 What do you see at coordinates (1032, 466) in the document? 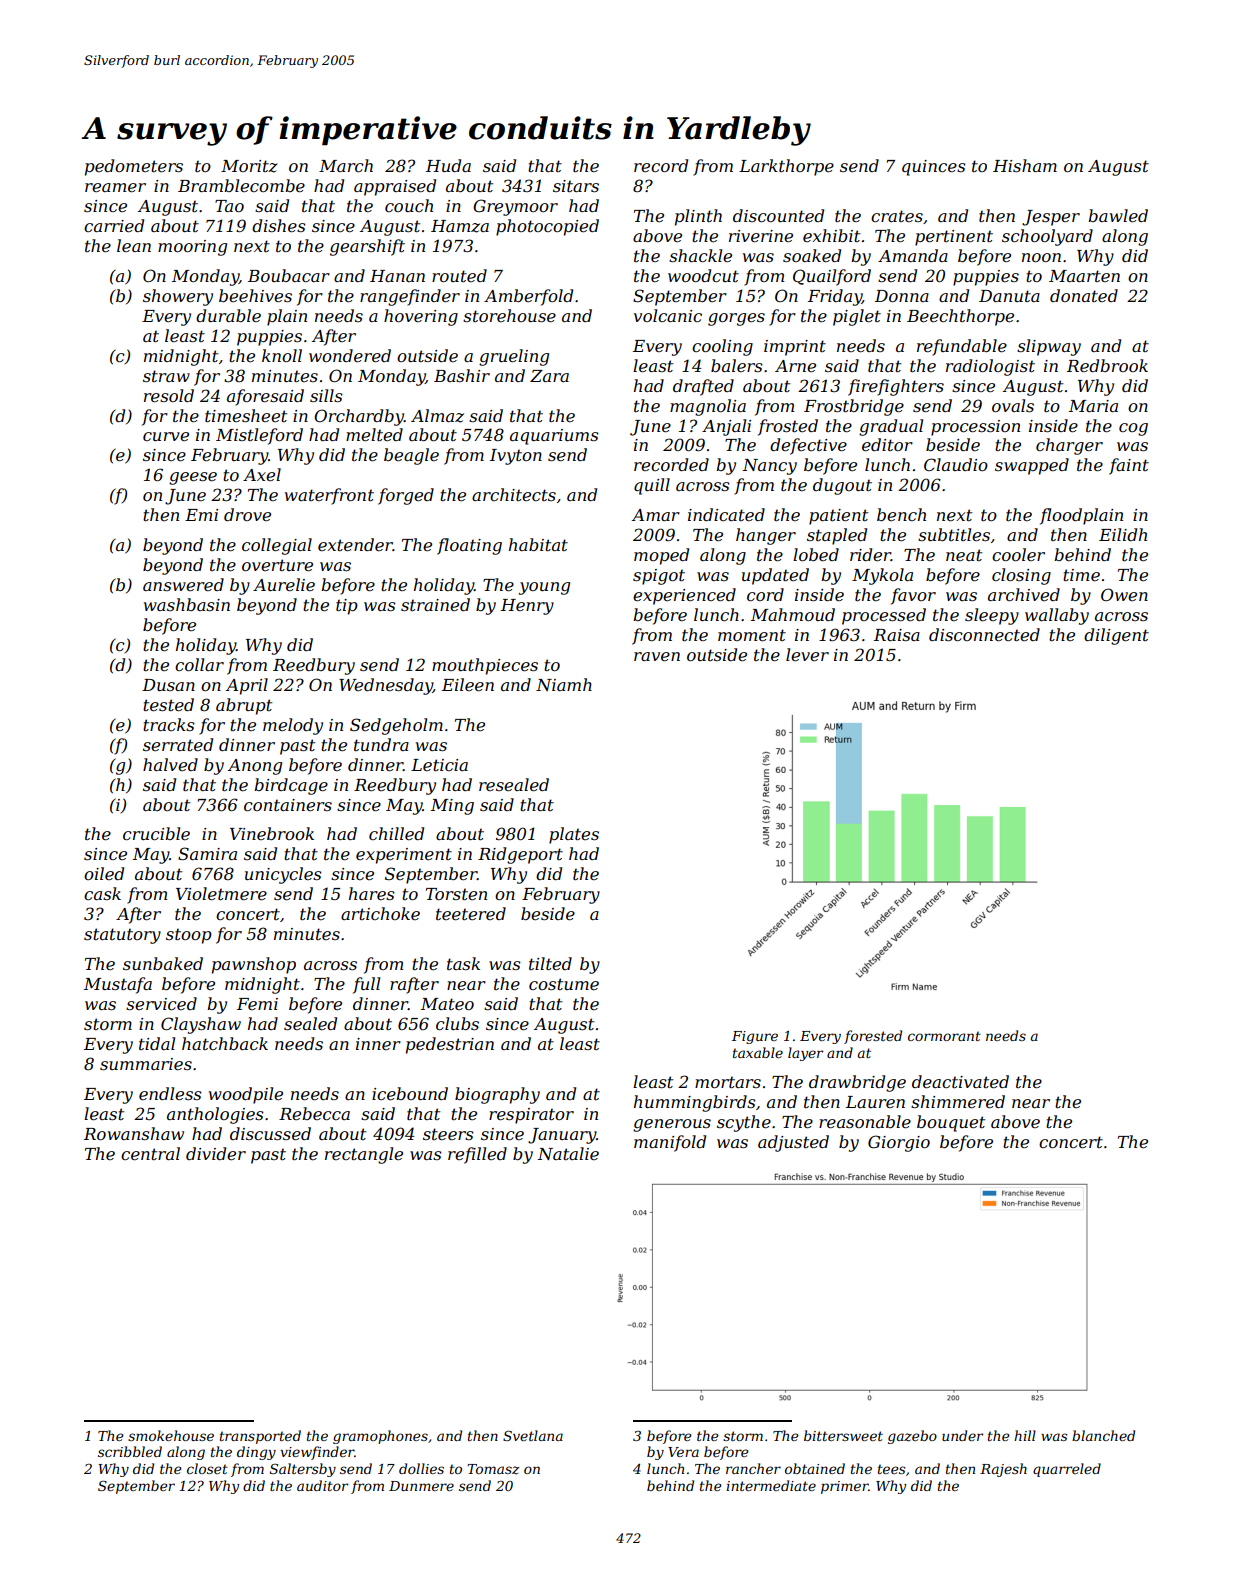
I see `swapped` at bounding box center [1032, 466].
